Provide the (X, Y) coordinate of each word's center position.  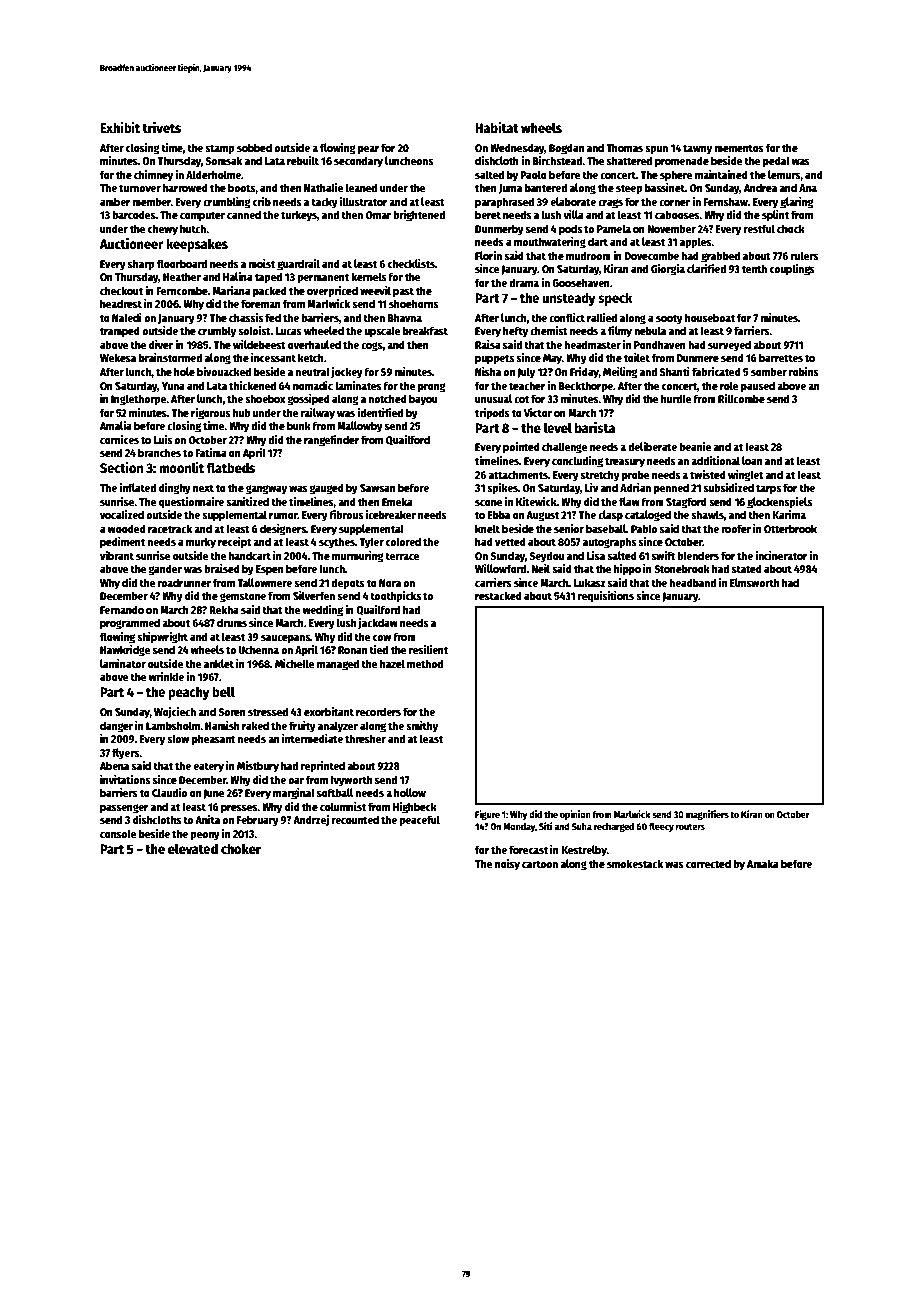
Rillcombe (741, 398)
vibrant (117, 555)
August (542, 516)
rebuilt (303, 160)
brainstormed (170, 357)
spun (656, 150)
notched (387, 398)
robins (804, 371)
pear (369, 150)
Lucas (288, 331)
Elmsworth (754, 582)
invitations (125, 779)
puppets (494, 359)
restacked (498, 595)
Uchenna (258, 649)
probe (636, 476)
